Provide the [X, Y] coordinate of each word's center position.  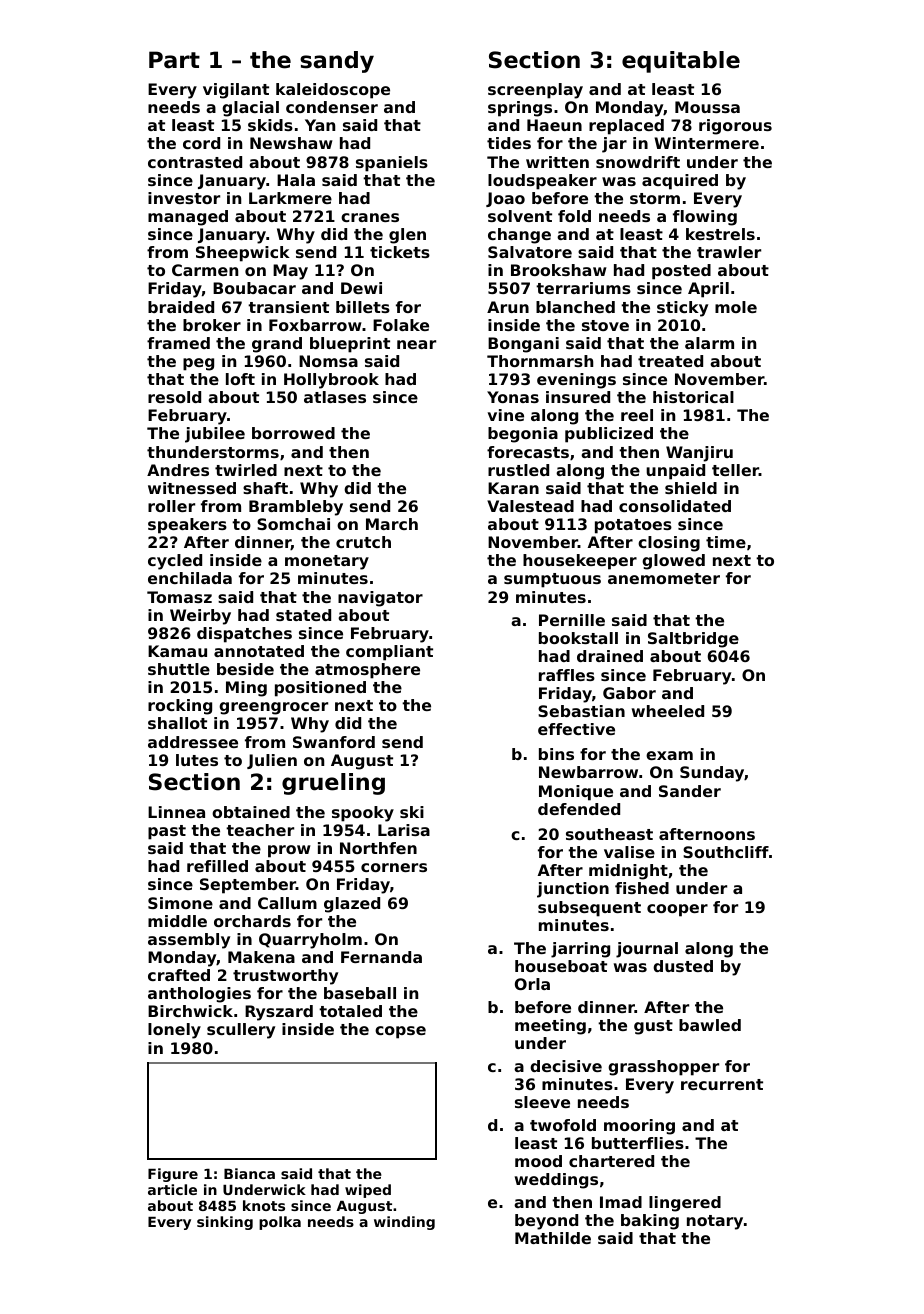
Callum [287, 903]
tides [509, 143]
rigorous [735, 127]
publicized [609, 435]
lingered [685, 1204]
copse [400, 1032]
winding [404, 1223]
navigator [380, 599]
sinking [225, 1223]
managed [188, 218]
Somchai [293, 524]
